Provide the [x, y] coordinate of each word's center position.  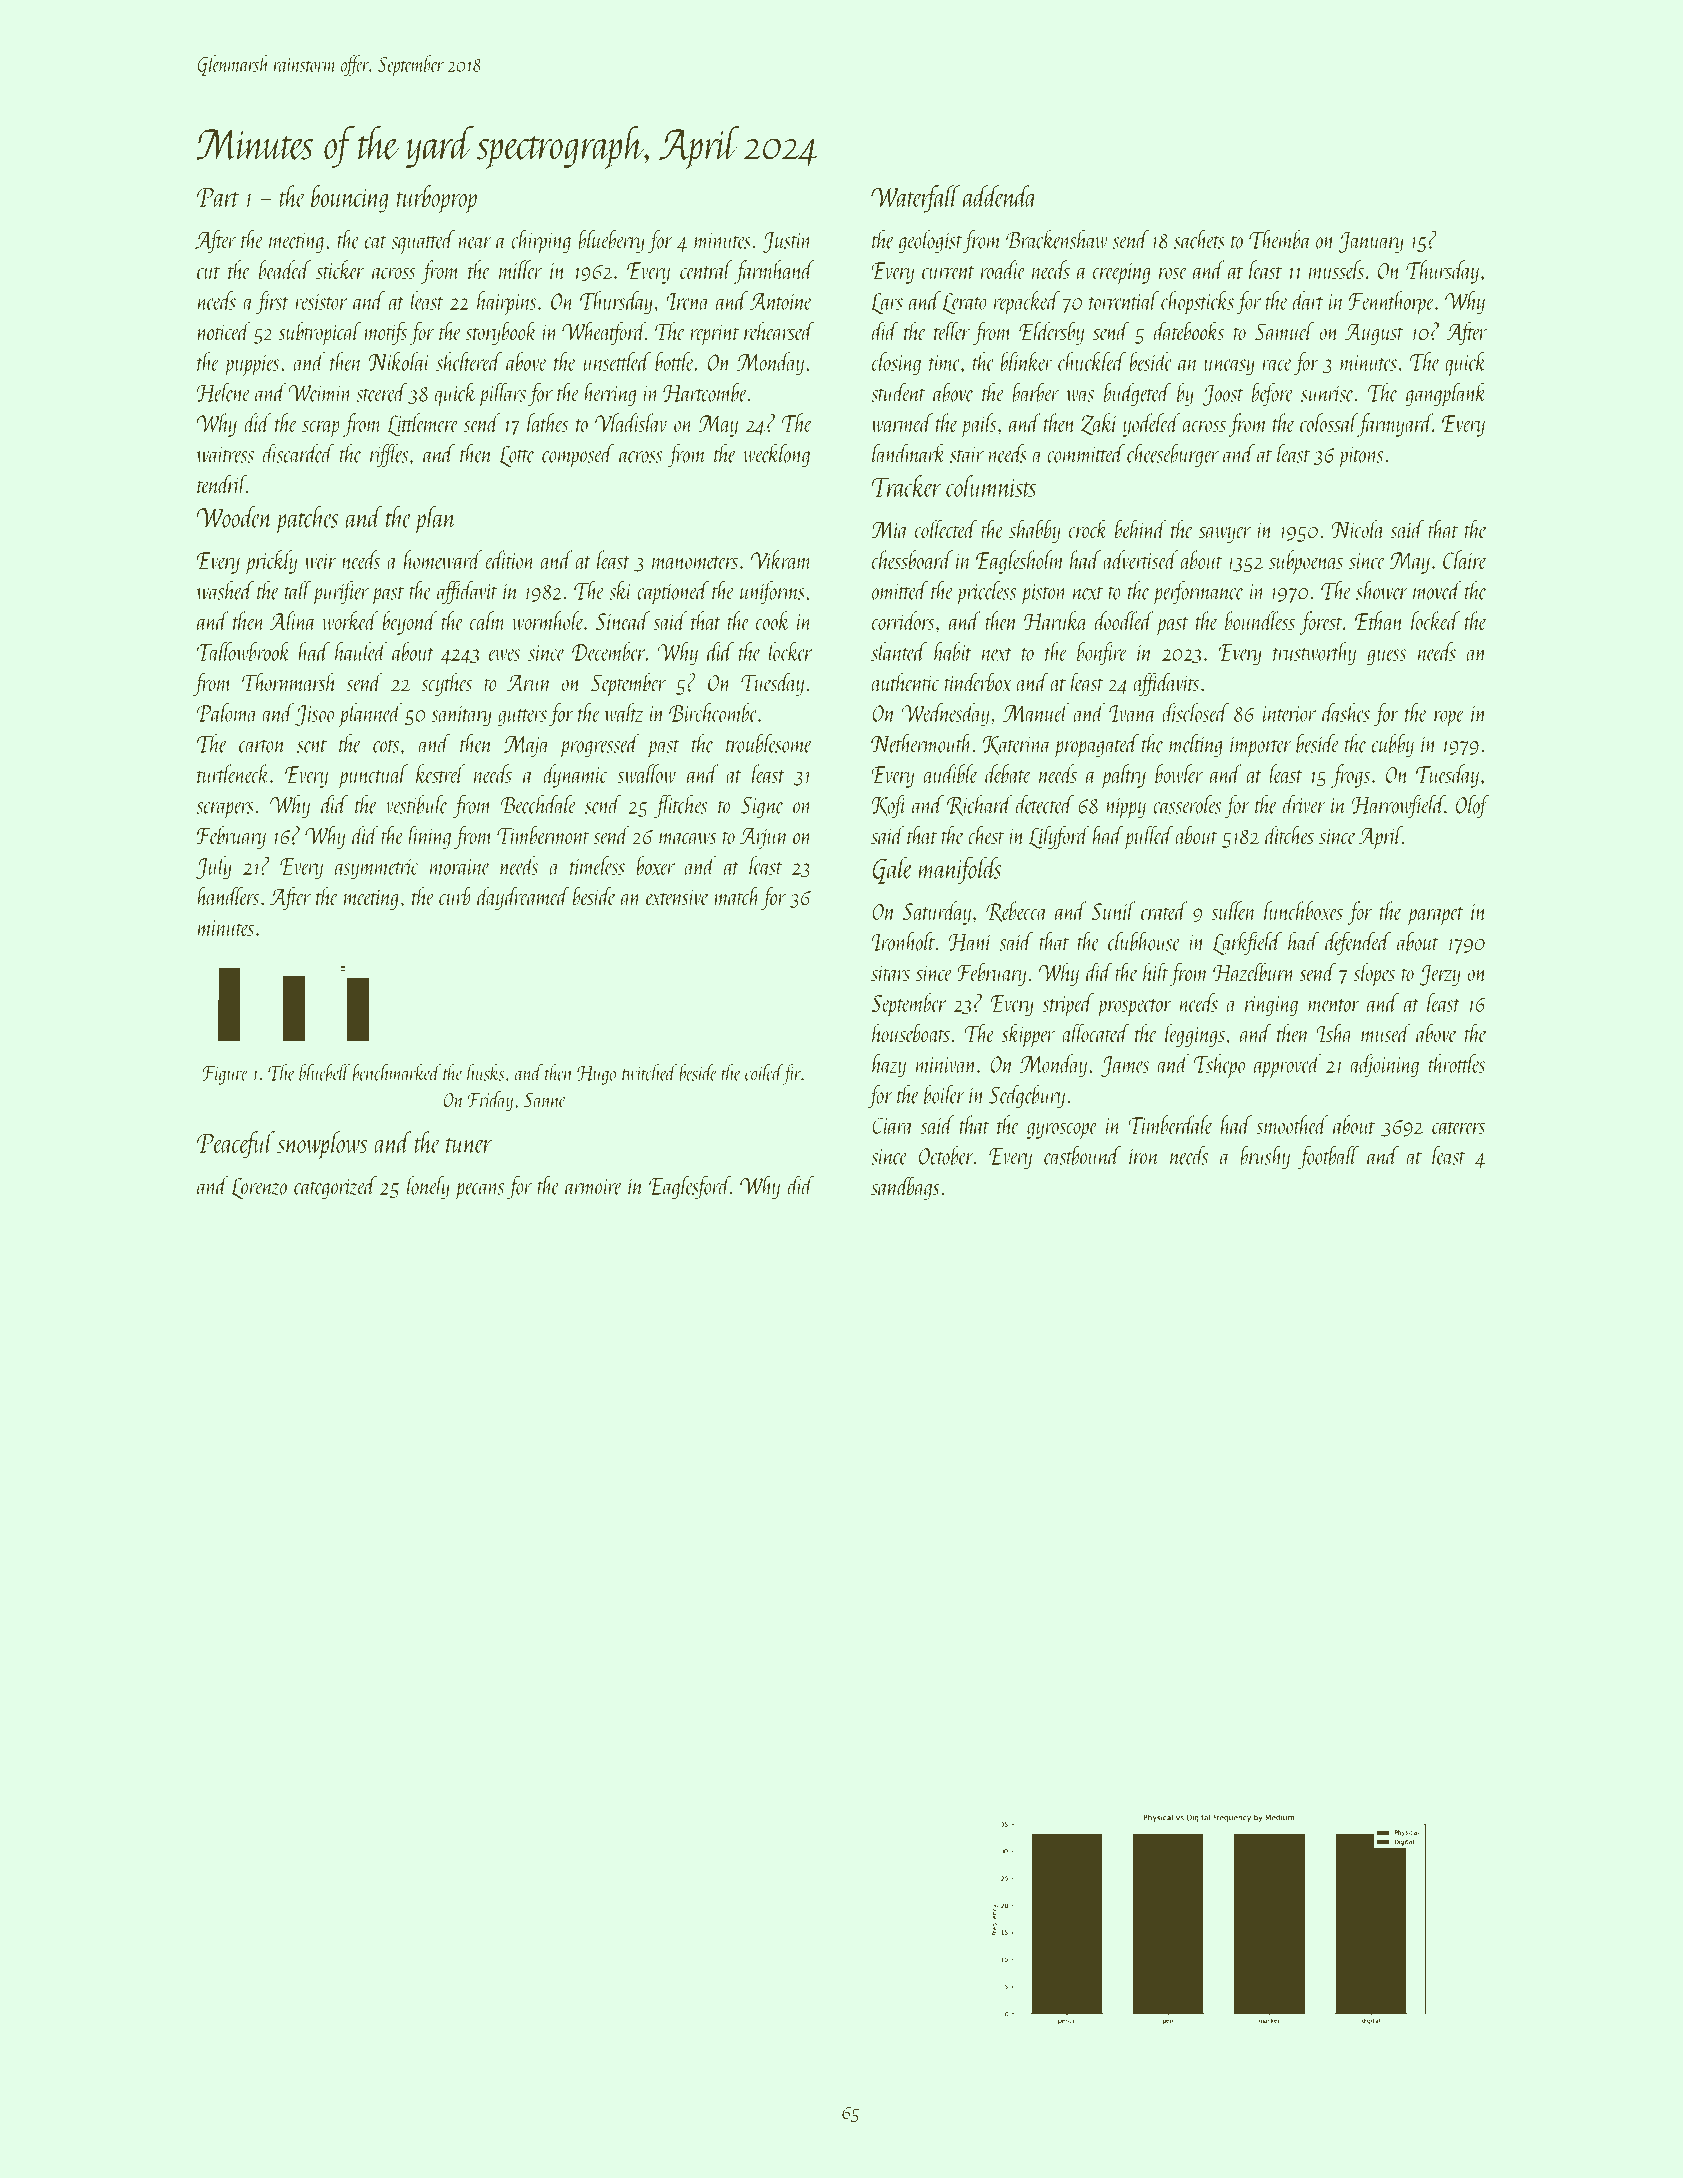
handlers [228, 896]
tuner [469, 1145]
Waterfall [915, 199]
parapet [1435, 916]
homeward [443, 559]
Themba [1280, 239]
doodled [1124, 620]
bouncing [349, 199]
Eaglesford [690, 1187]
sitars [890, 973]
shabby [1035, 531]
